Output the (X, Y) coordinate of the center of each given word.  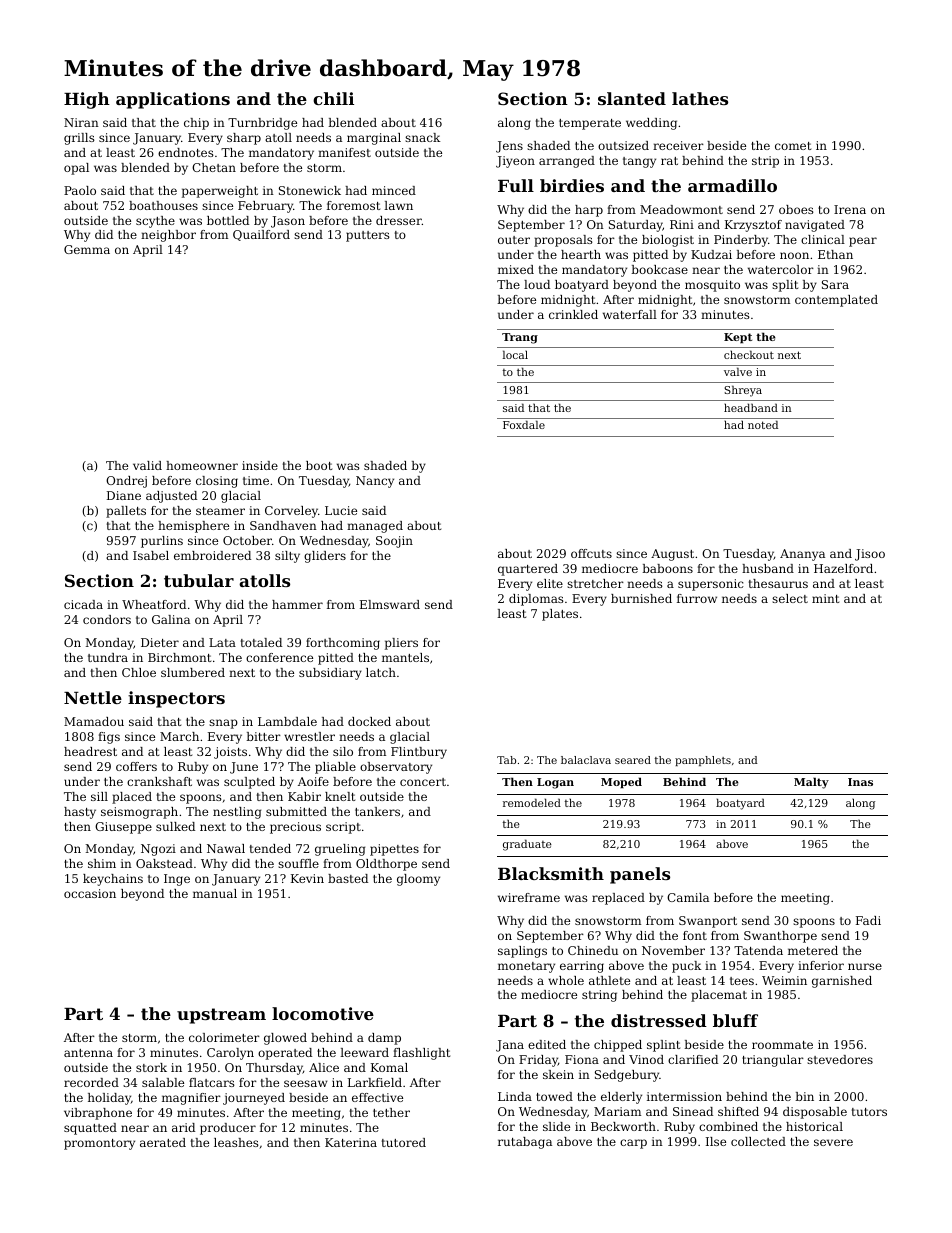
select (790, 598)
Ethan (835, 254)
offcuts (591, 553)
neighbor (168, 236)
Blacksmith (551, 873)
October (247, 540)
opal (76, 169)
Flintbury (419, 753)
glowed (285, 1039)
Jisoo (870, 555)
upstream (221, 1016)
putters (368, 236)
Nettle (93, 697)
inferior (821, 965)
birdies (572, 185)
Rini (682, 224)
